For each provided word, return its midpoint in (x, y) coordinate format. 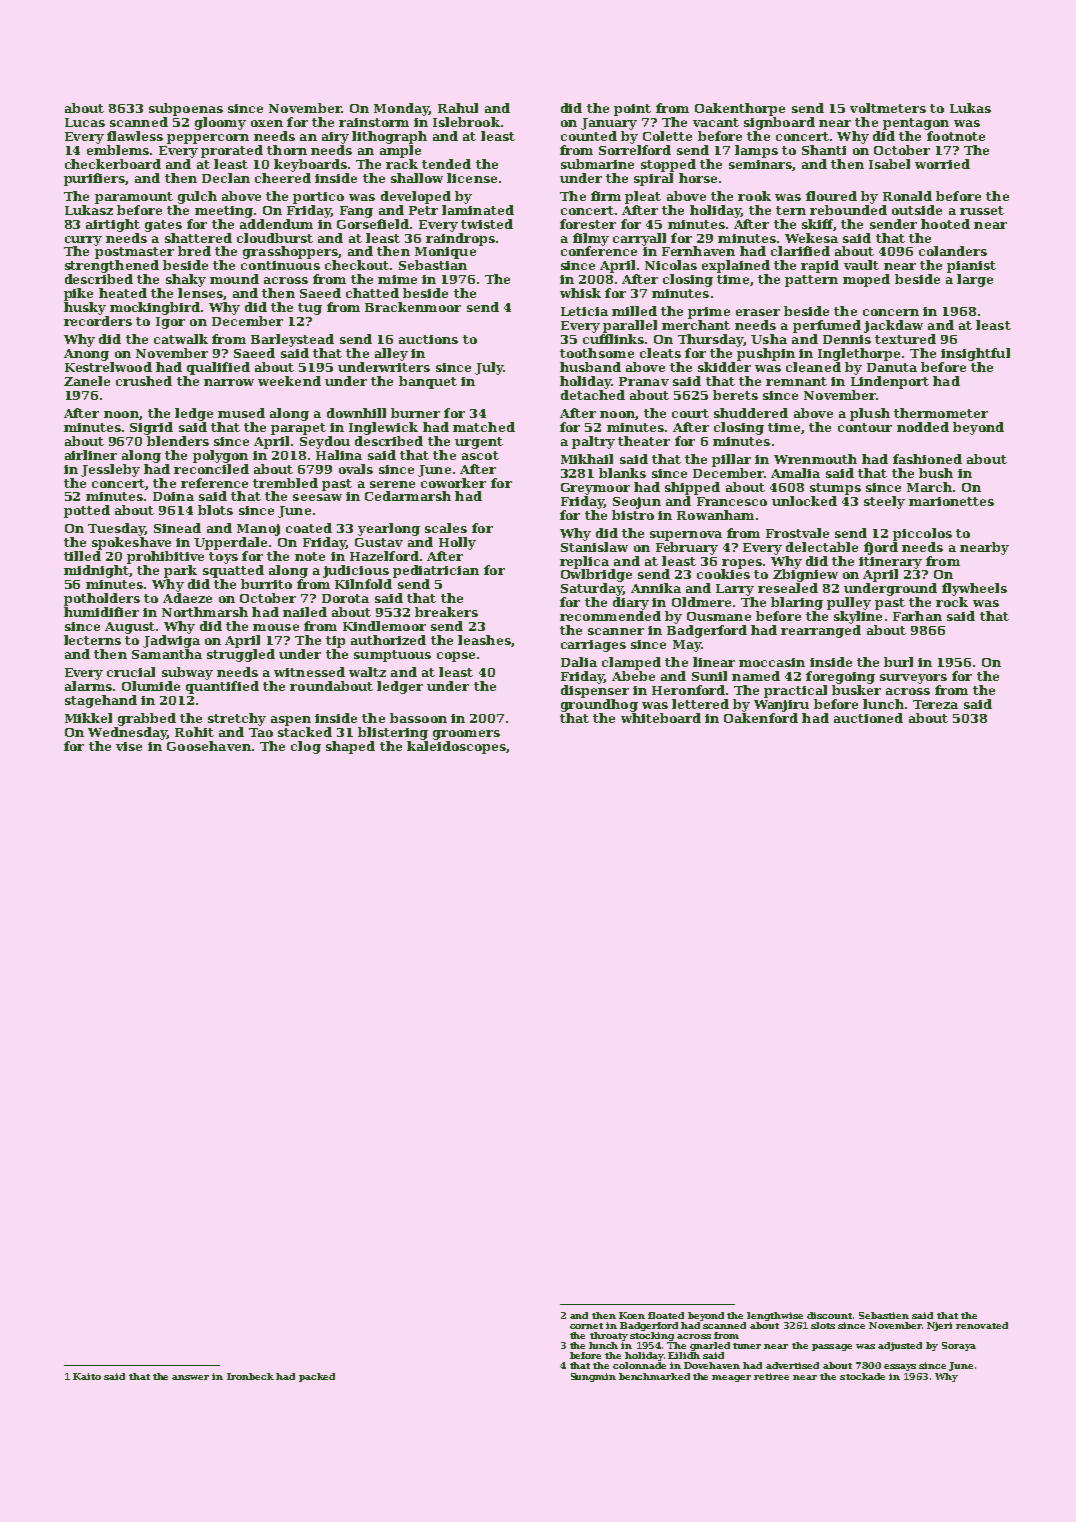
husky (85, 308)
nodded (923, 427)
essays (900, 1367)
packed (317, 1377)
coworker (453, 483)
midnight (96, 571)
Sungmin (593, 1377)
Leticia (584, 311)
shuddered (751, 413)
